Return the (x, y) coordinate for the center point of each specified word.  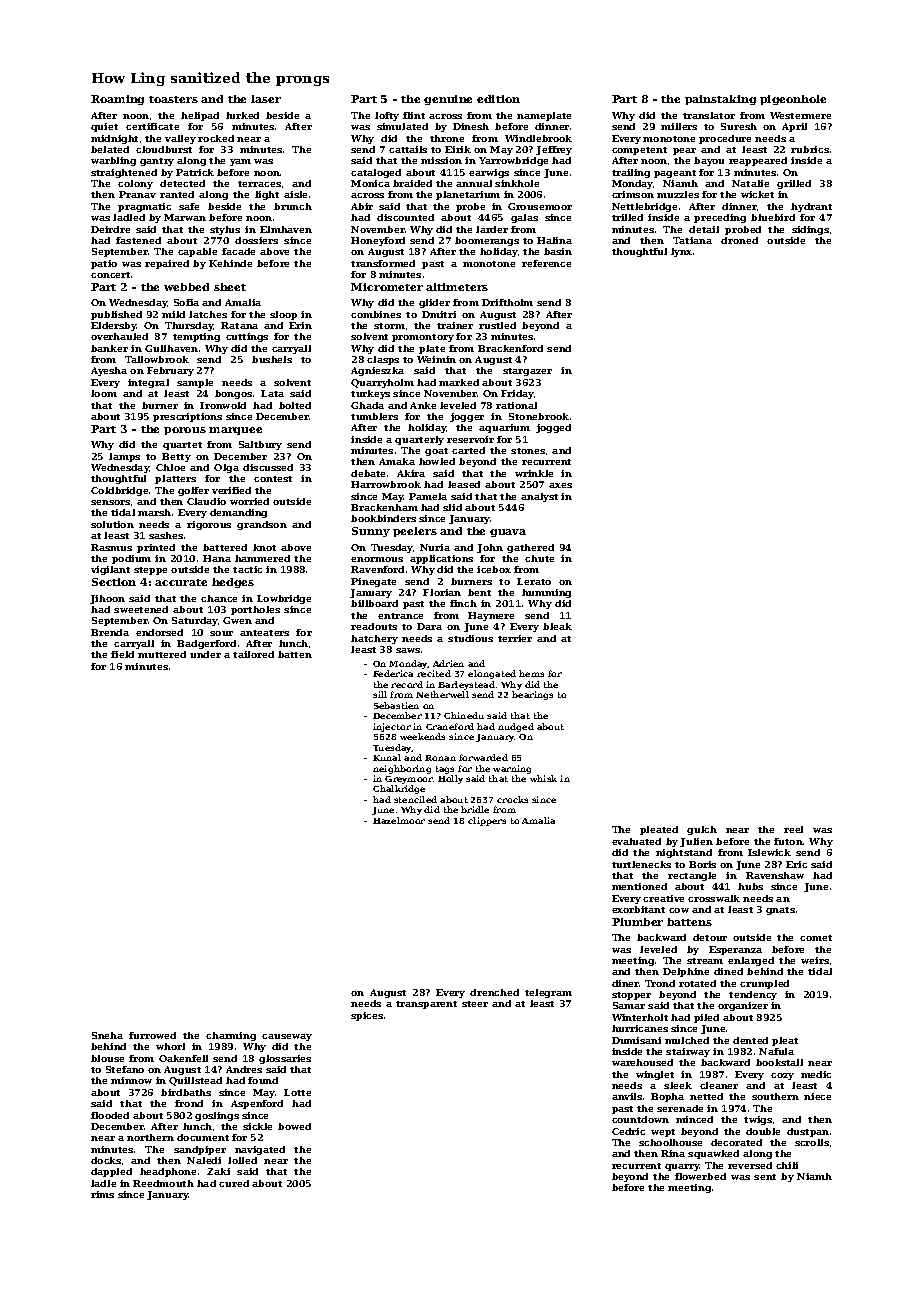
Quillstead (195, 1081)
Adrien (448, 663)
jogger (467, 417)
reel (793, 829)
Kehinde (230, 263)
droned (739, 240)
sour (221, 633)
